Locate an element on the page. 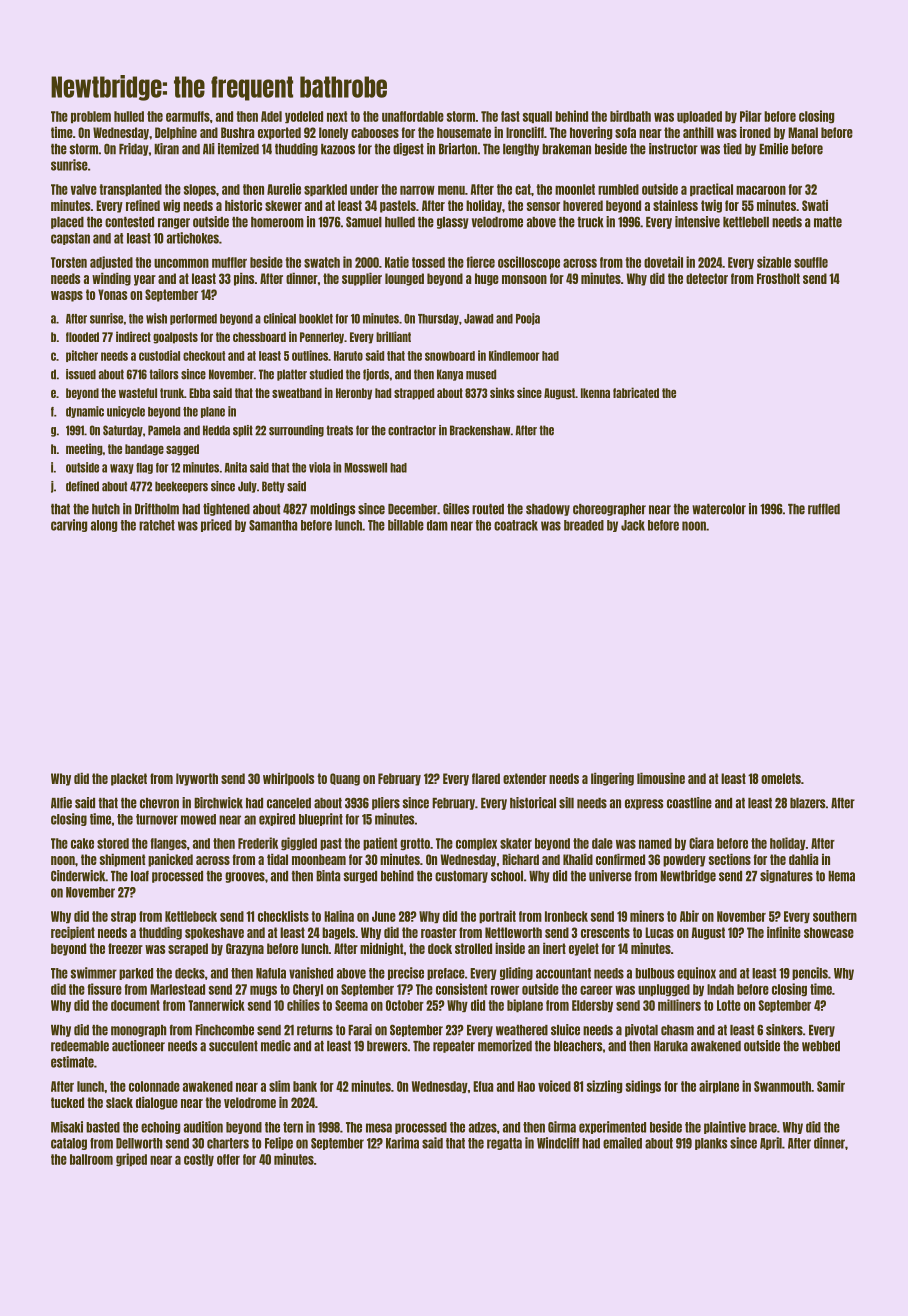  fast is located at coordinates (510, 116).
